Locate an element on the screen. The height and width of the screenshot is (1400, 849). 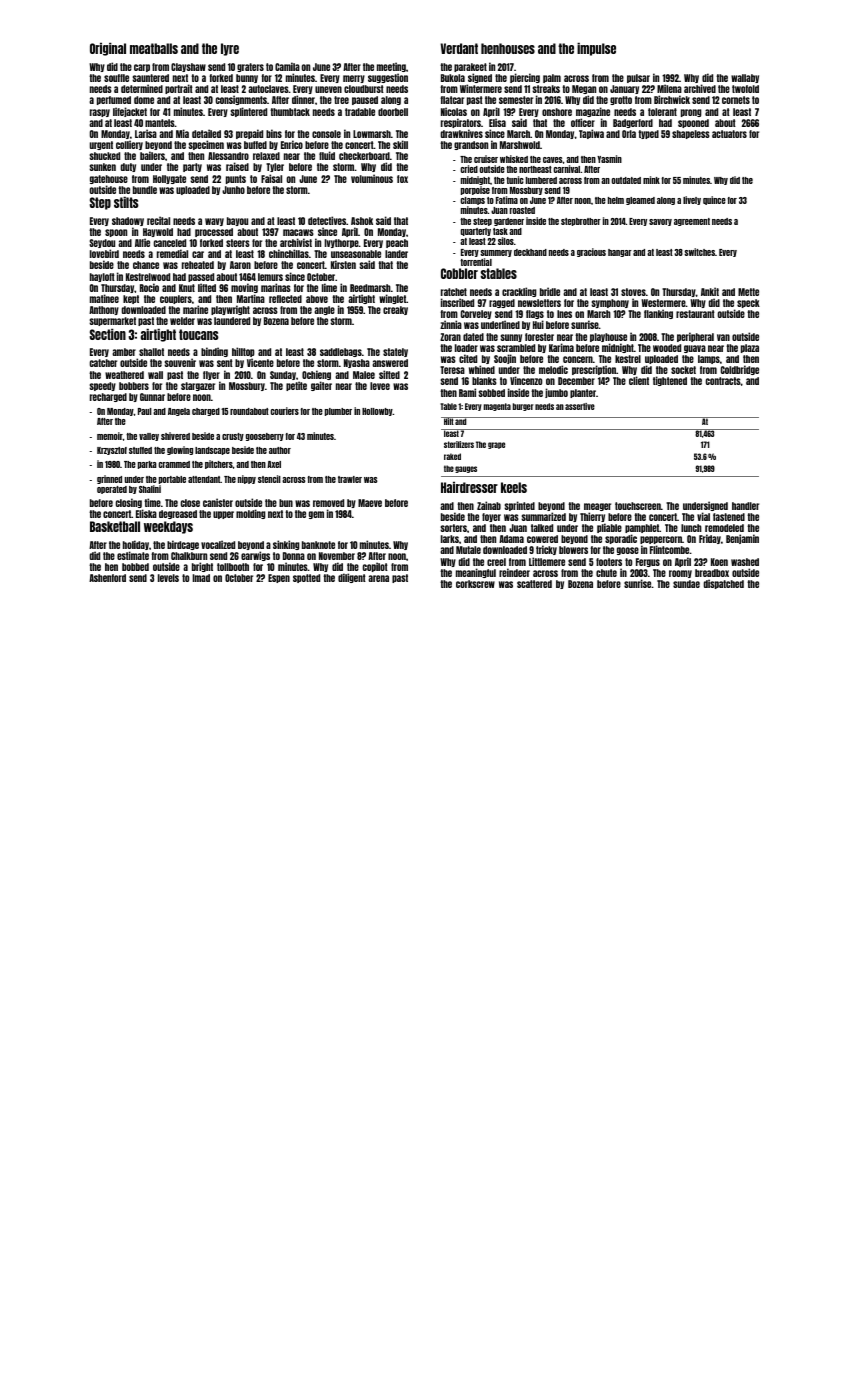
Camila is located at coordinates (287, 66).
